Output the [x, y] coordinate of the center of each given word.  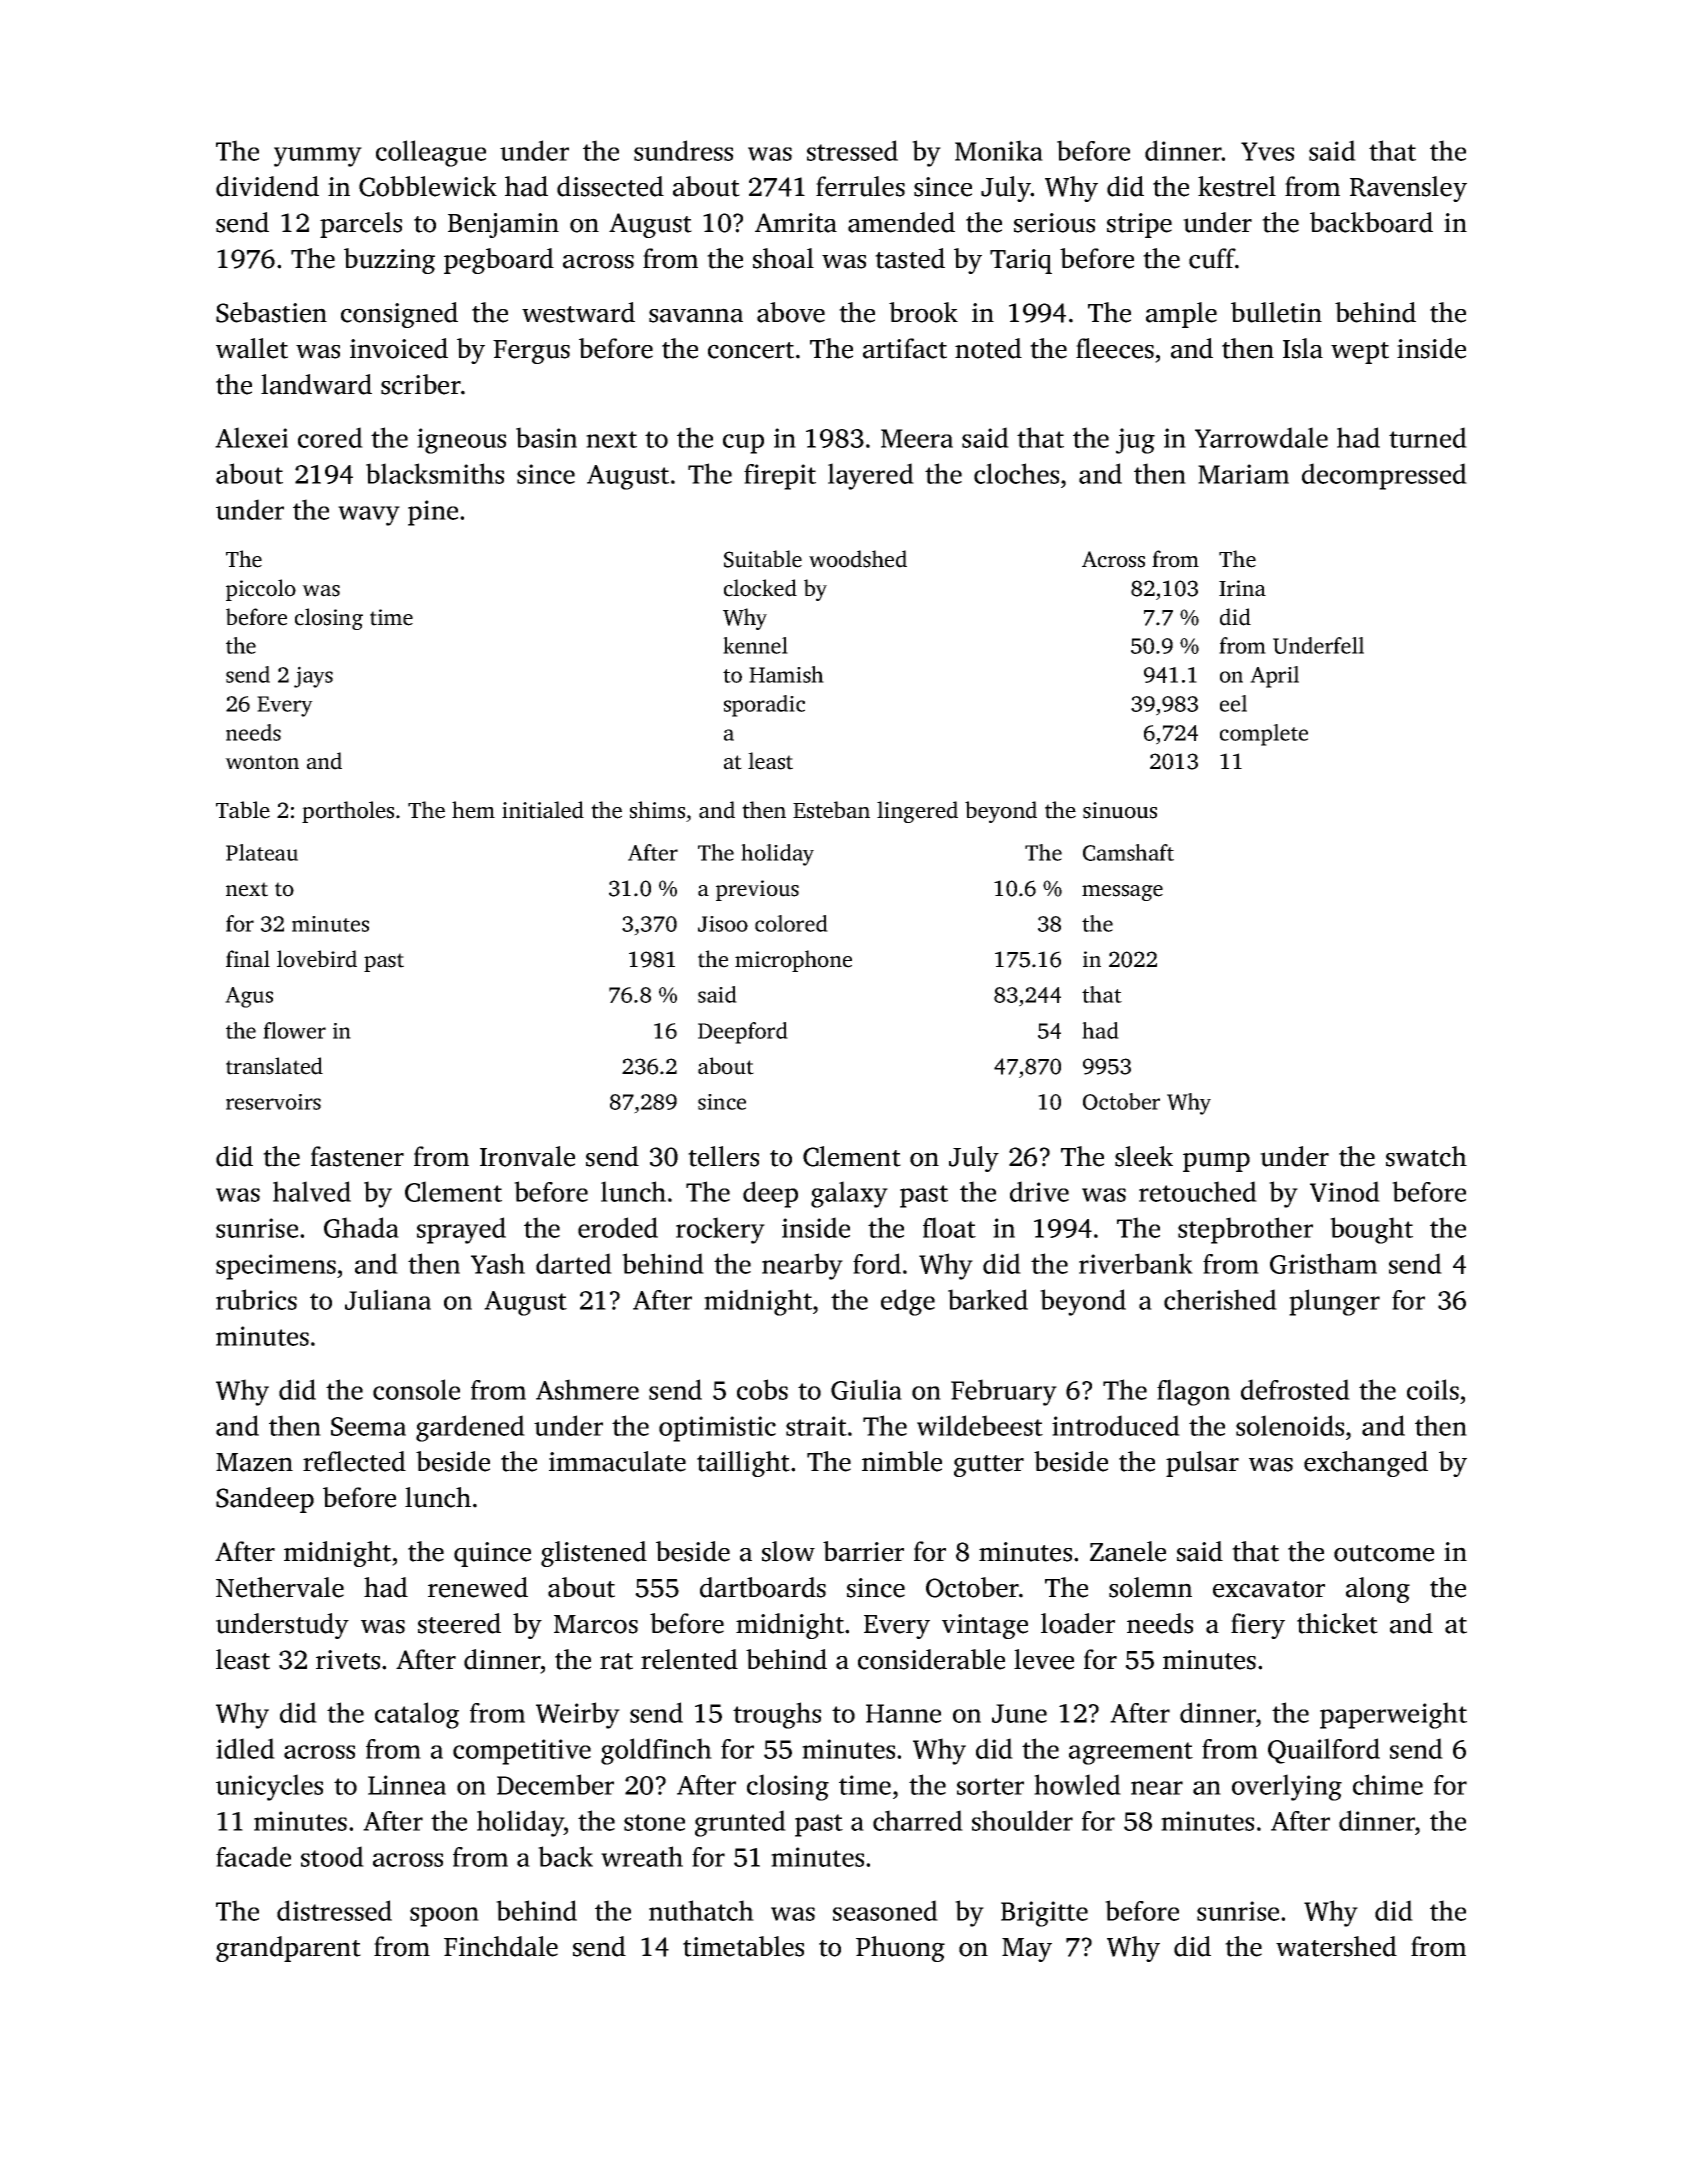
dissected [610, 186]
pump [1216, 1162]
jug [1135, 441]
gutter [989, 1466]
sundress [683, 150]
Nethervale [280, 1587]
